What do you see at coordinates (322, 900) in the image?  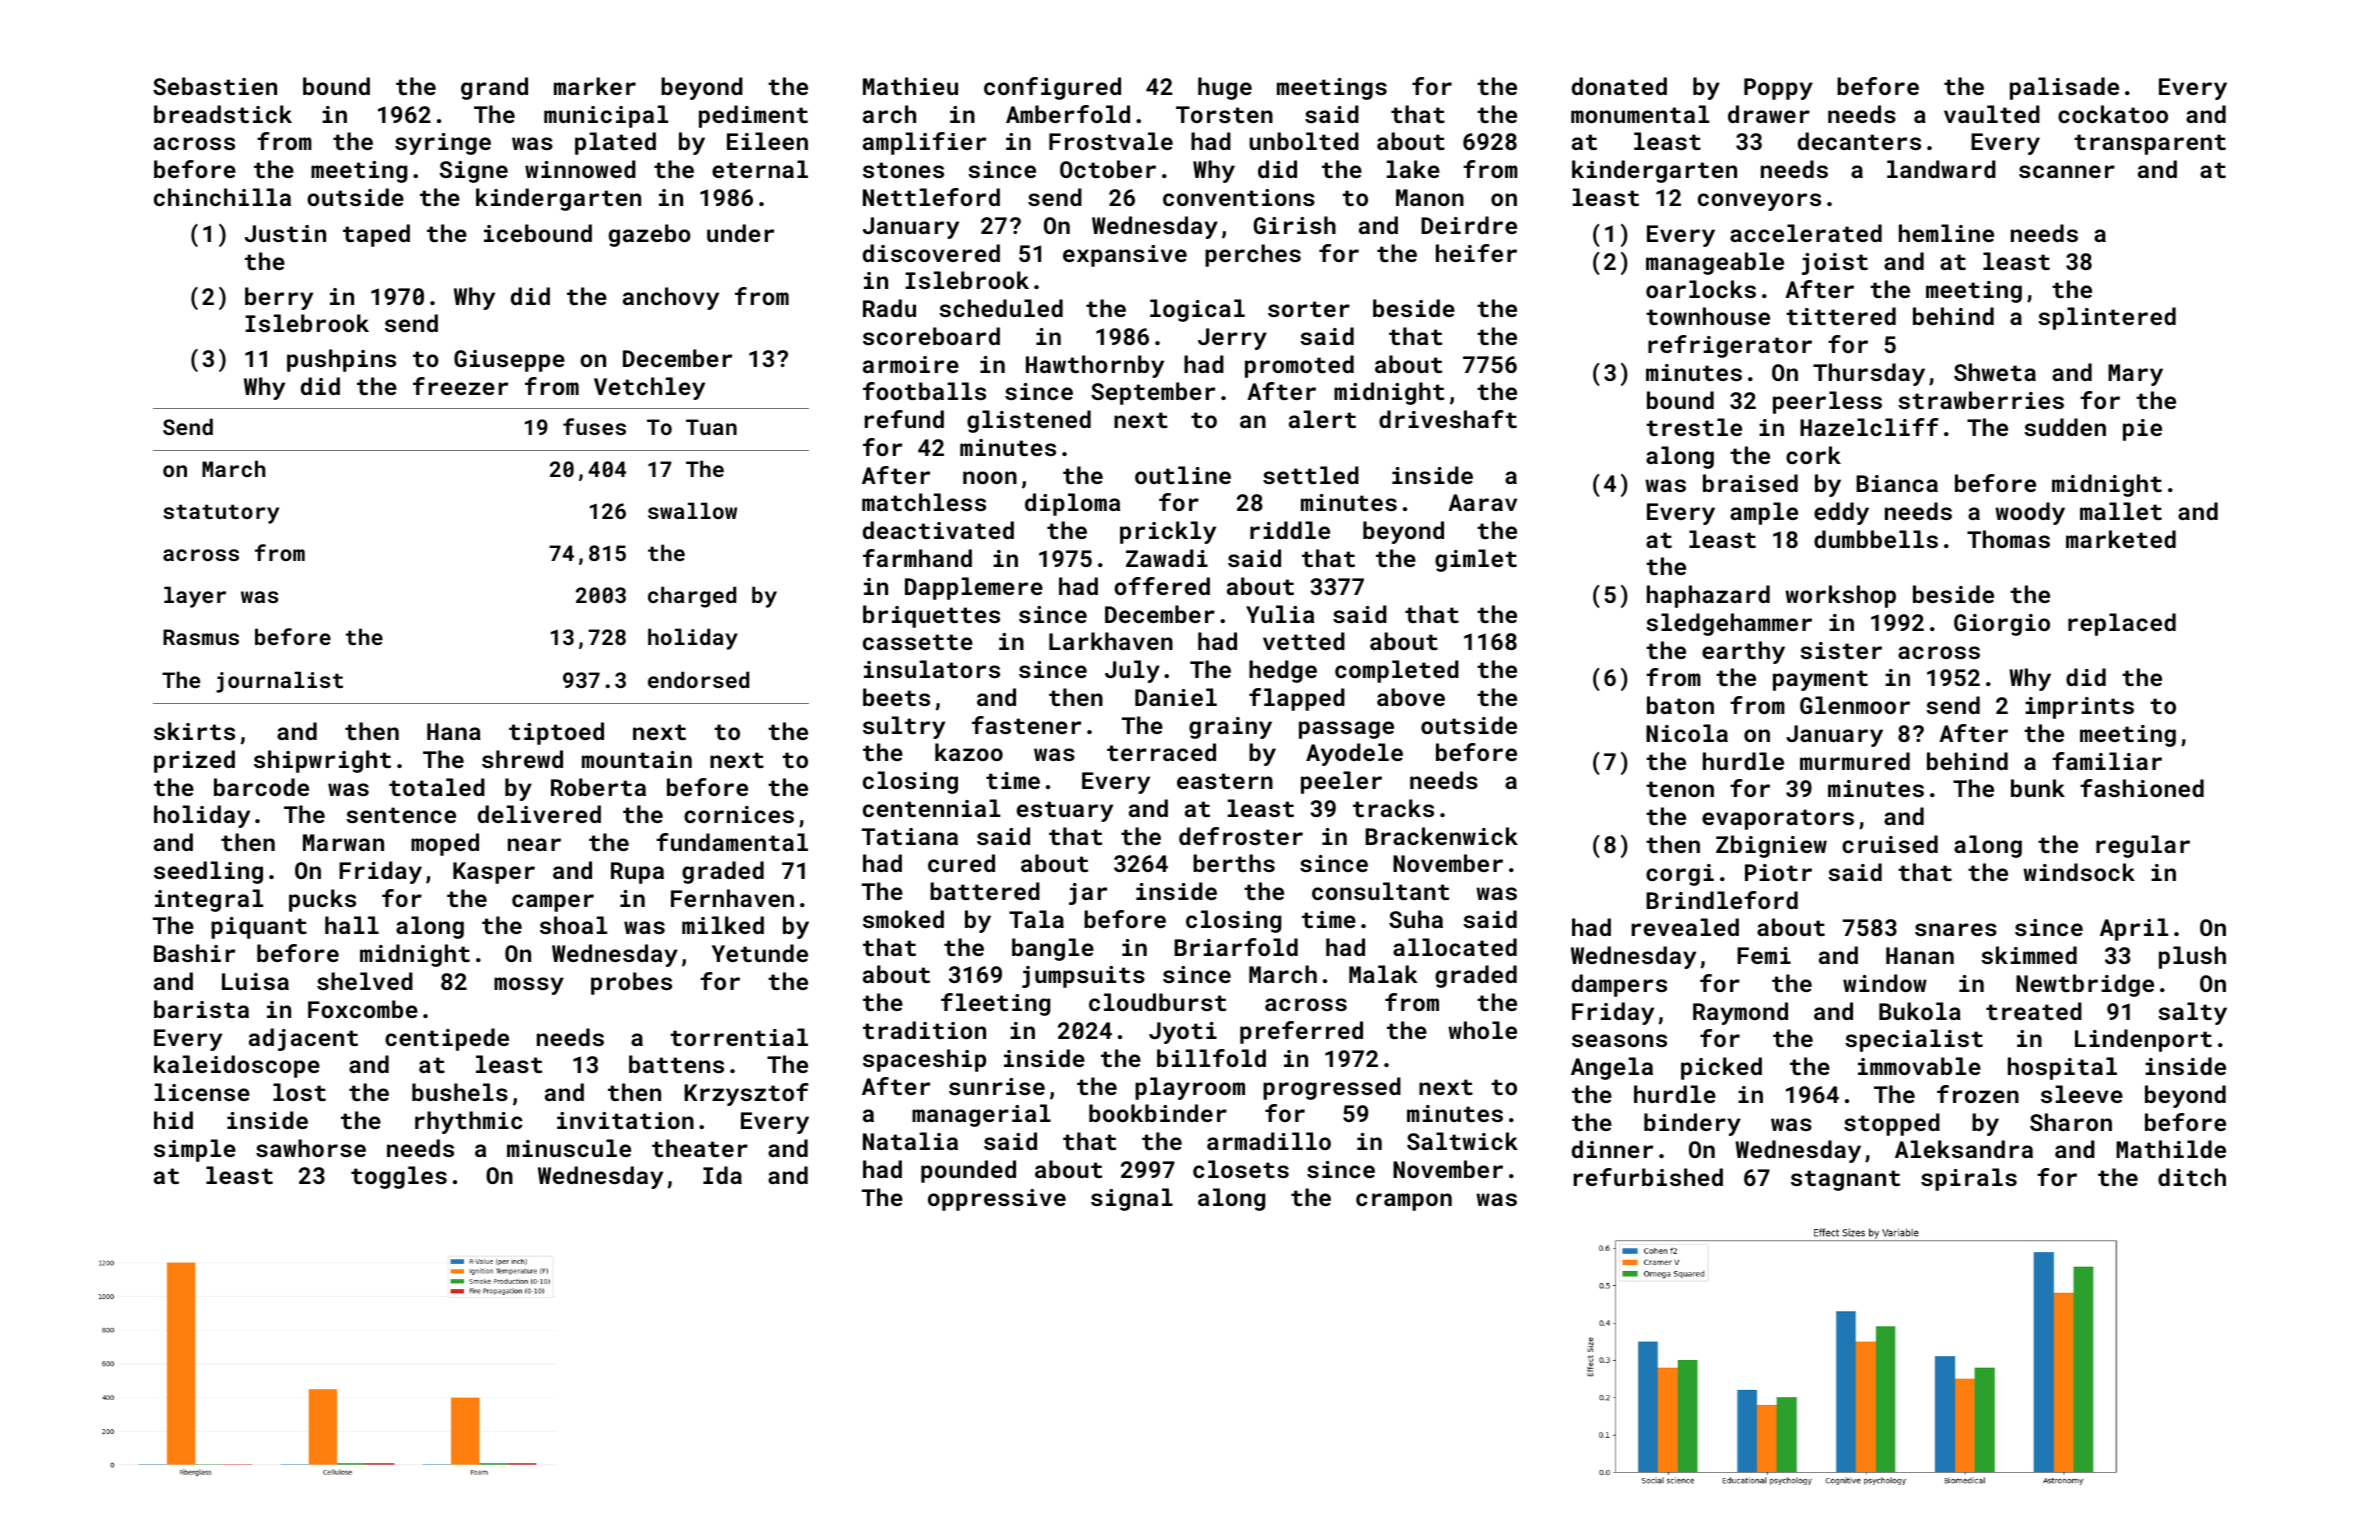 I see `pucks` at bounding box center [322, 900].
